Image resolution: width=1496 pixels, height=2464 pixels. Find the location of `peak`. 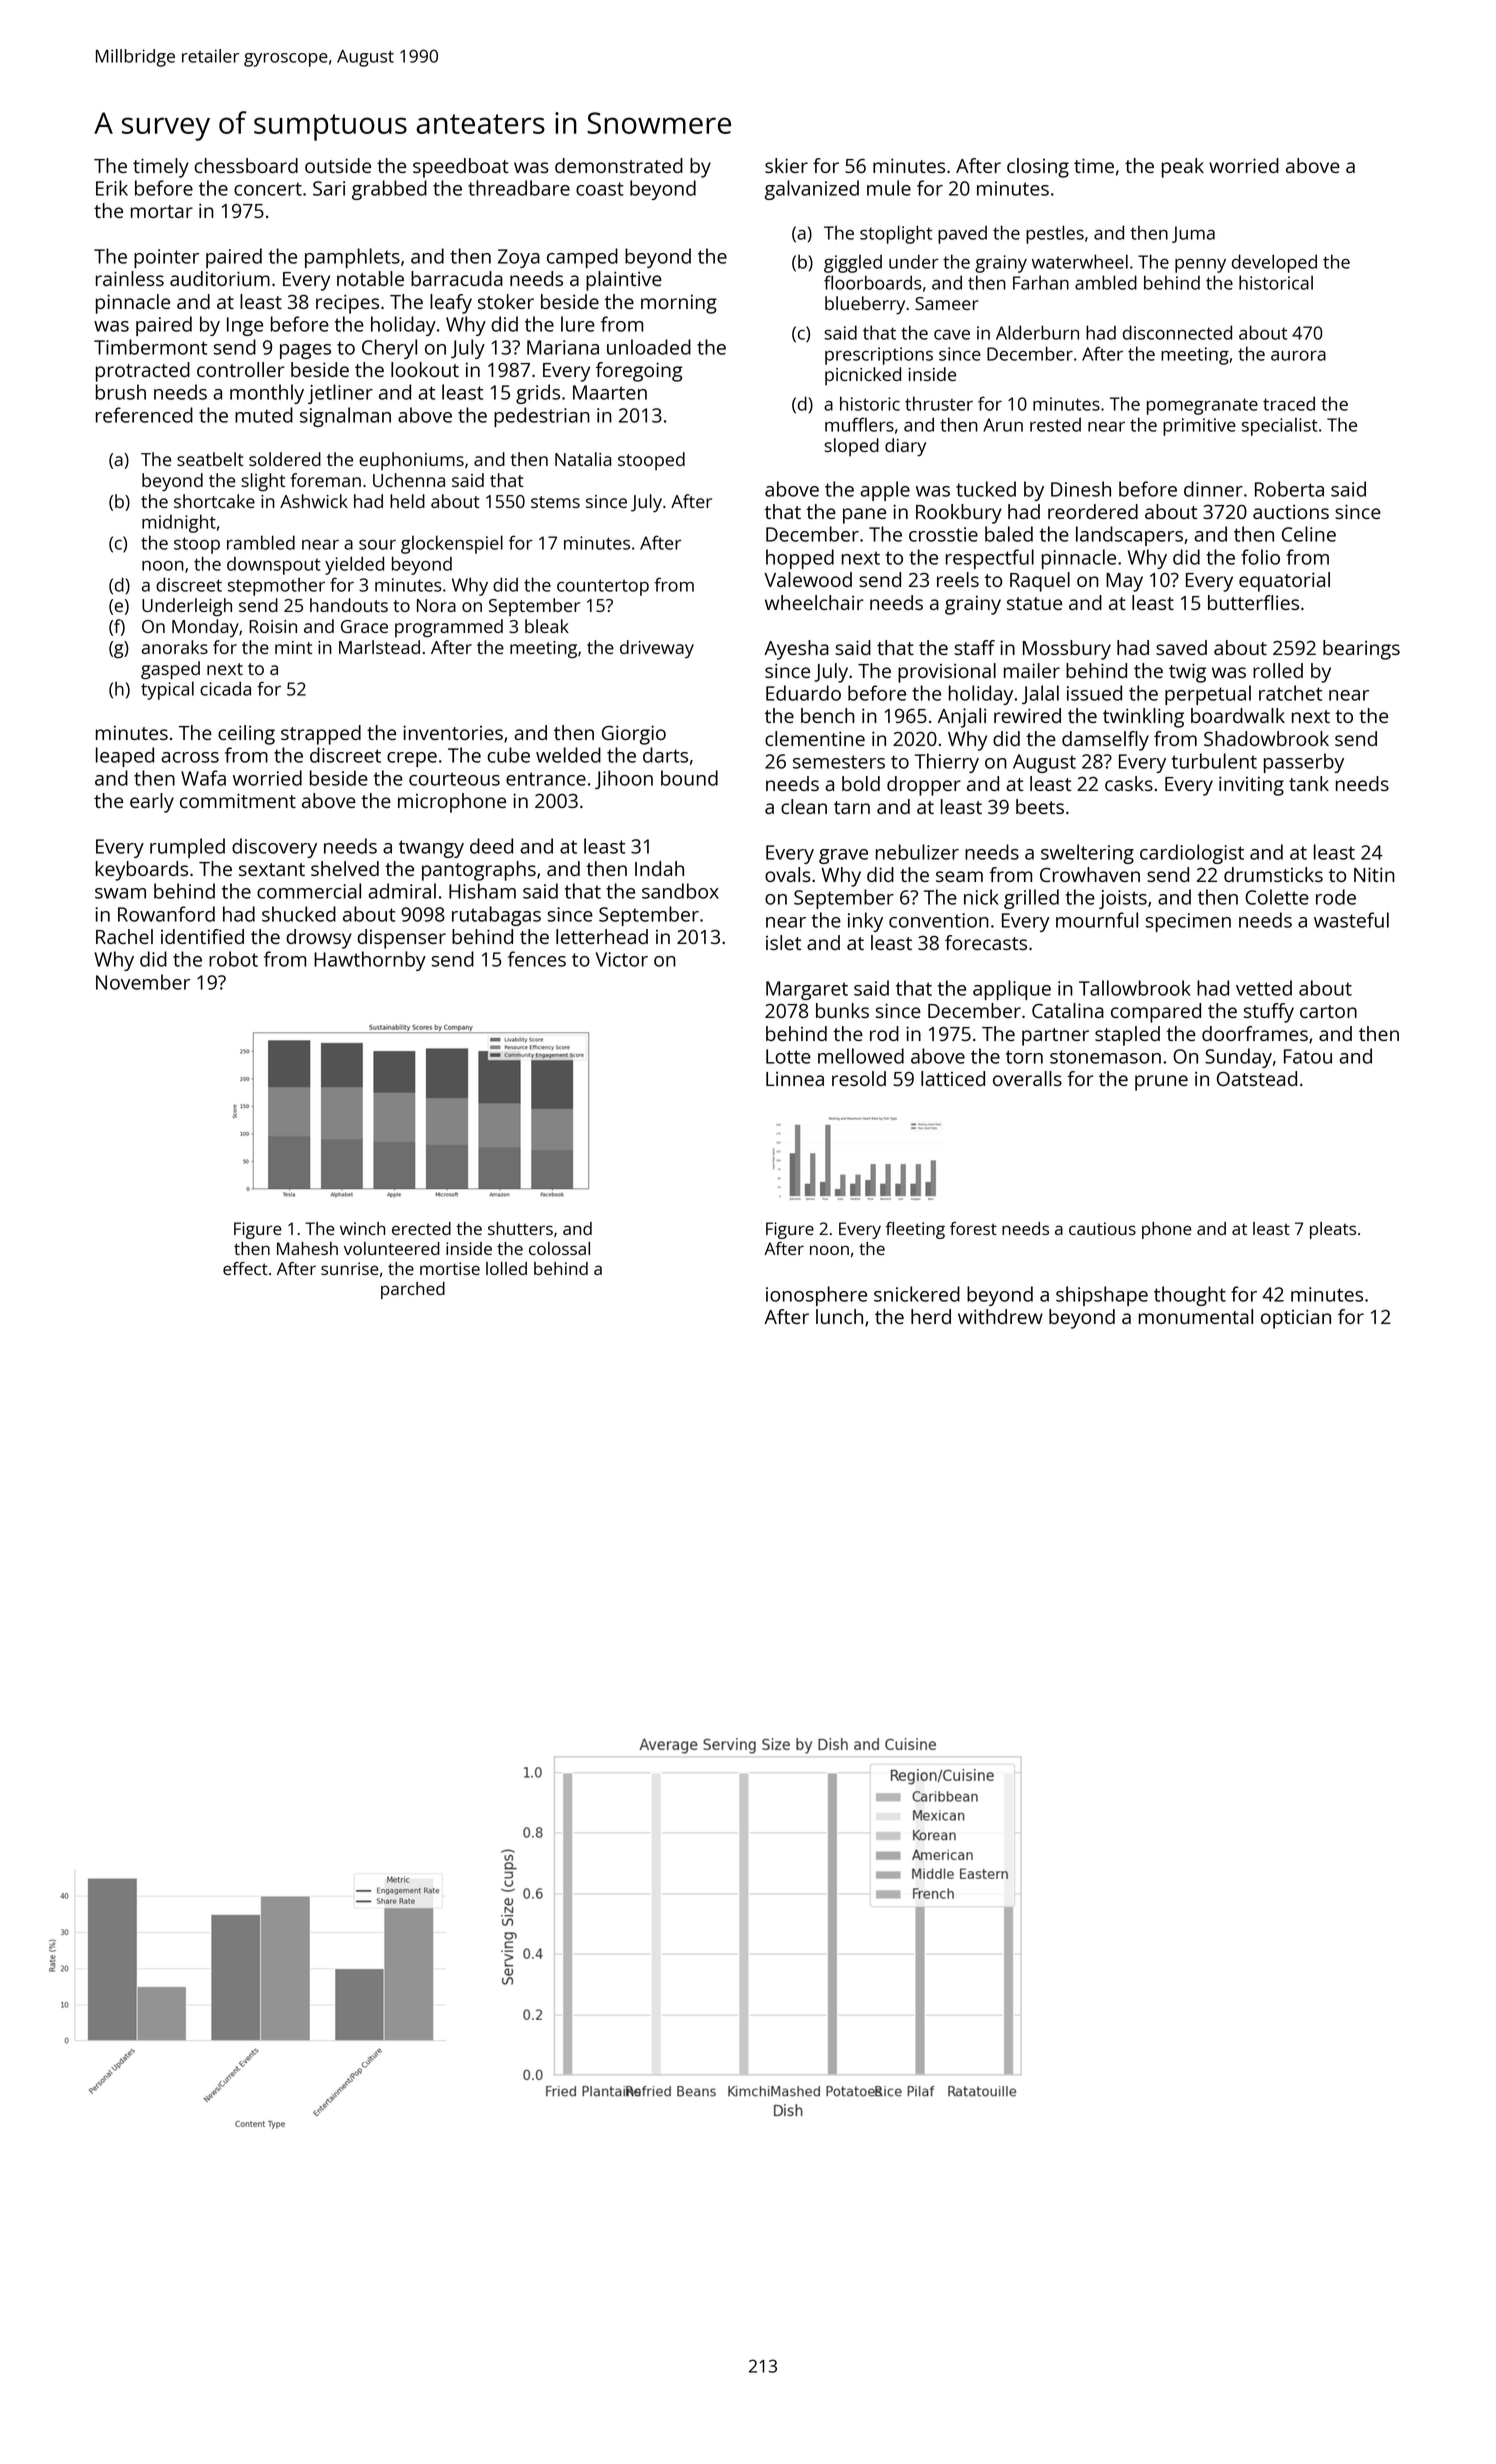

peak is located at coordinates (1183, 168).
